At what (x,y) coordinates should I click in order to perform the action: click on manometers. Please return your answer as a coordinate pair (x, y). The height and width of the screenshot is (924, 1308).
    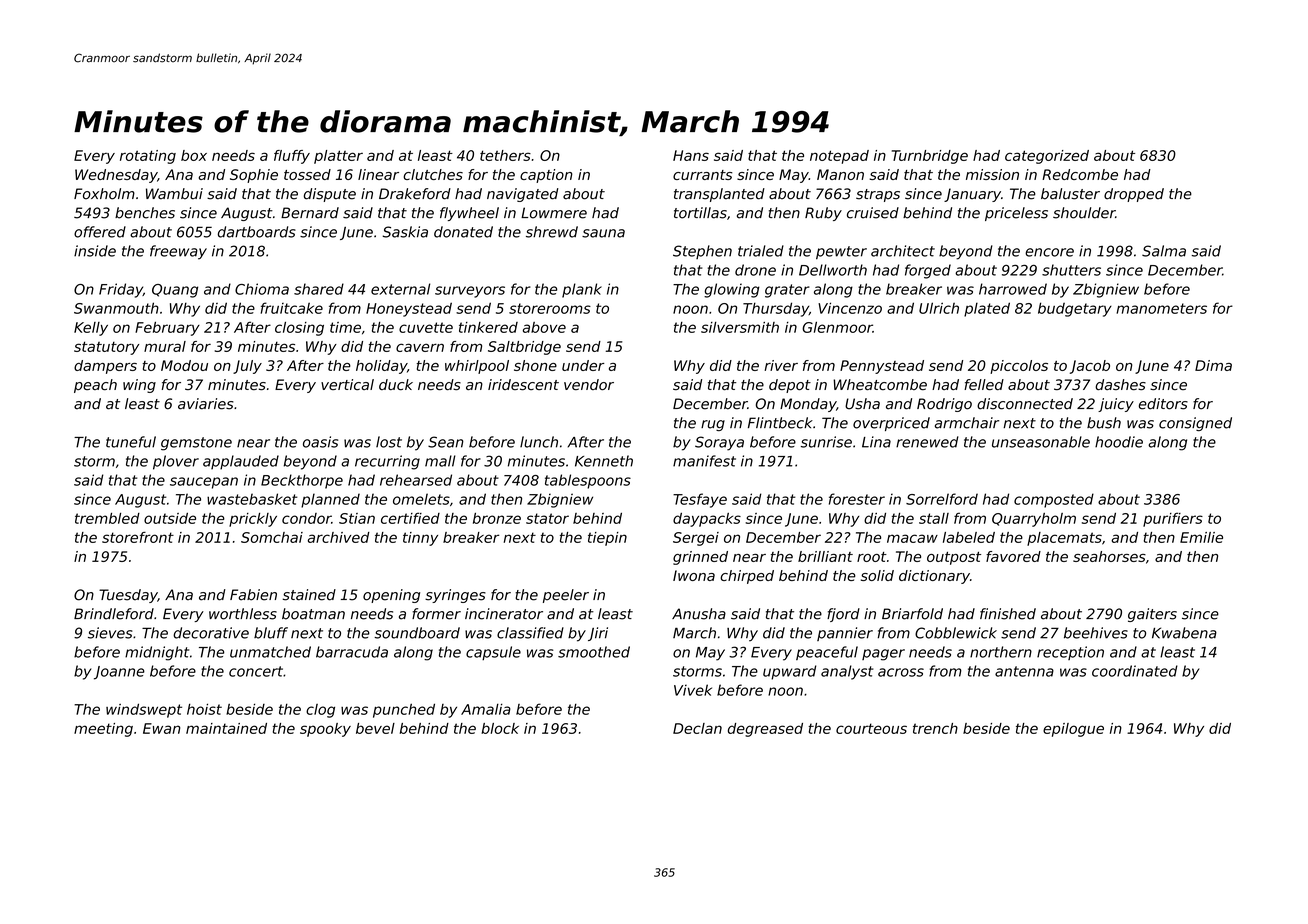
    Looking at the image, I should click on (1161, 308).
